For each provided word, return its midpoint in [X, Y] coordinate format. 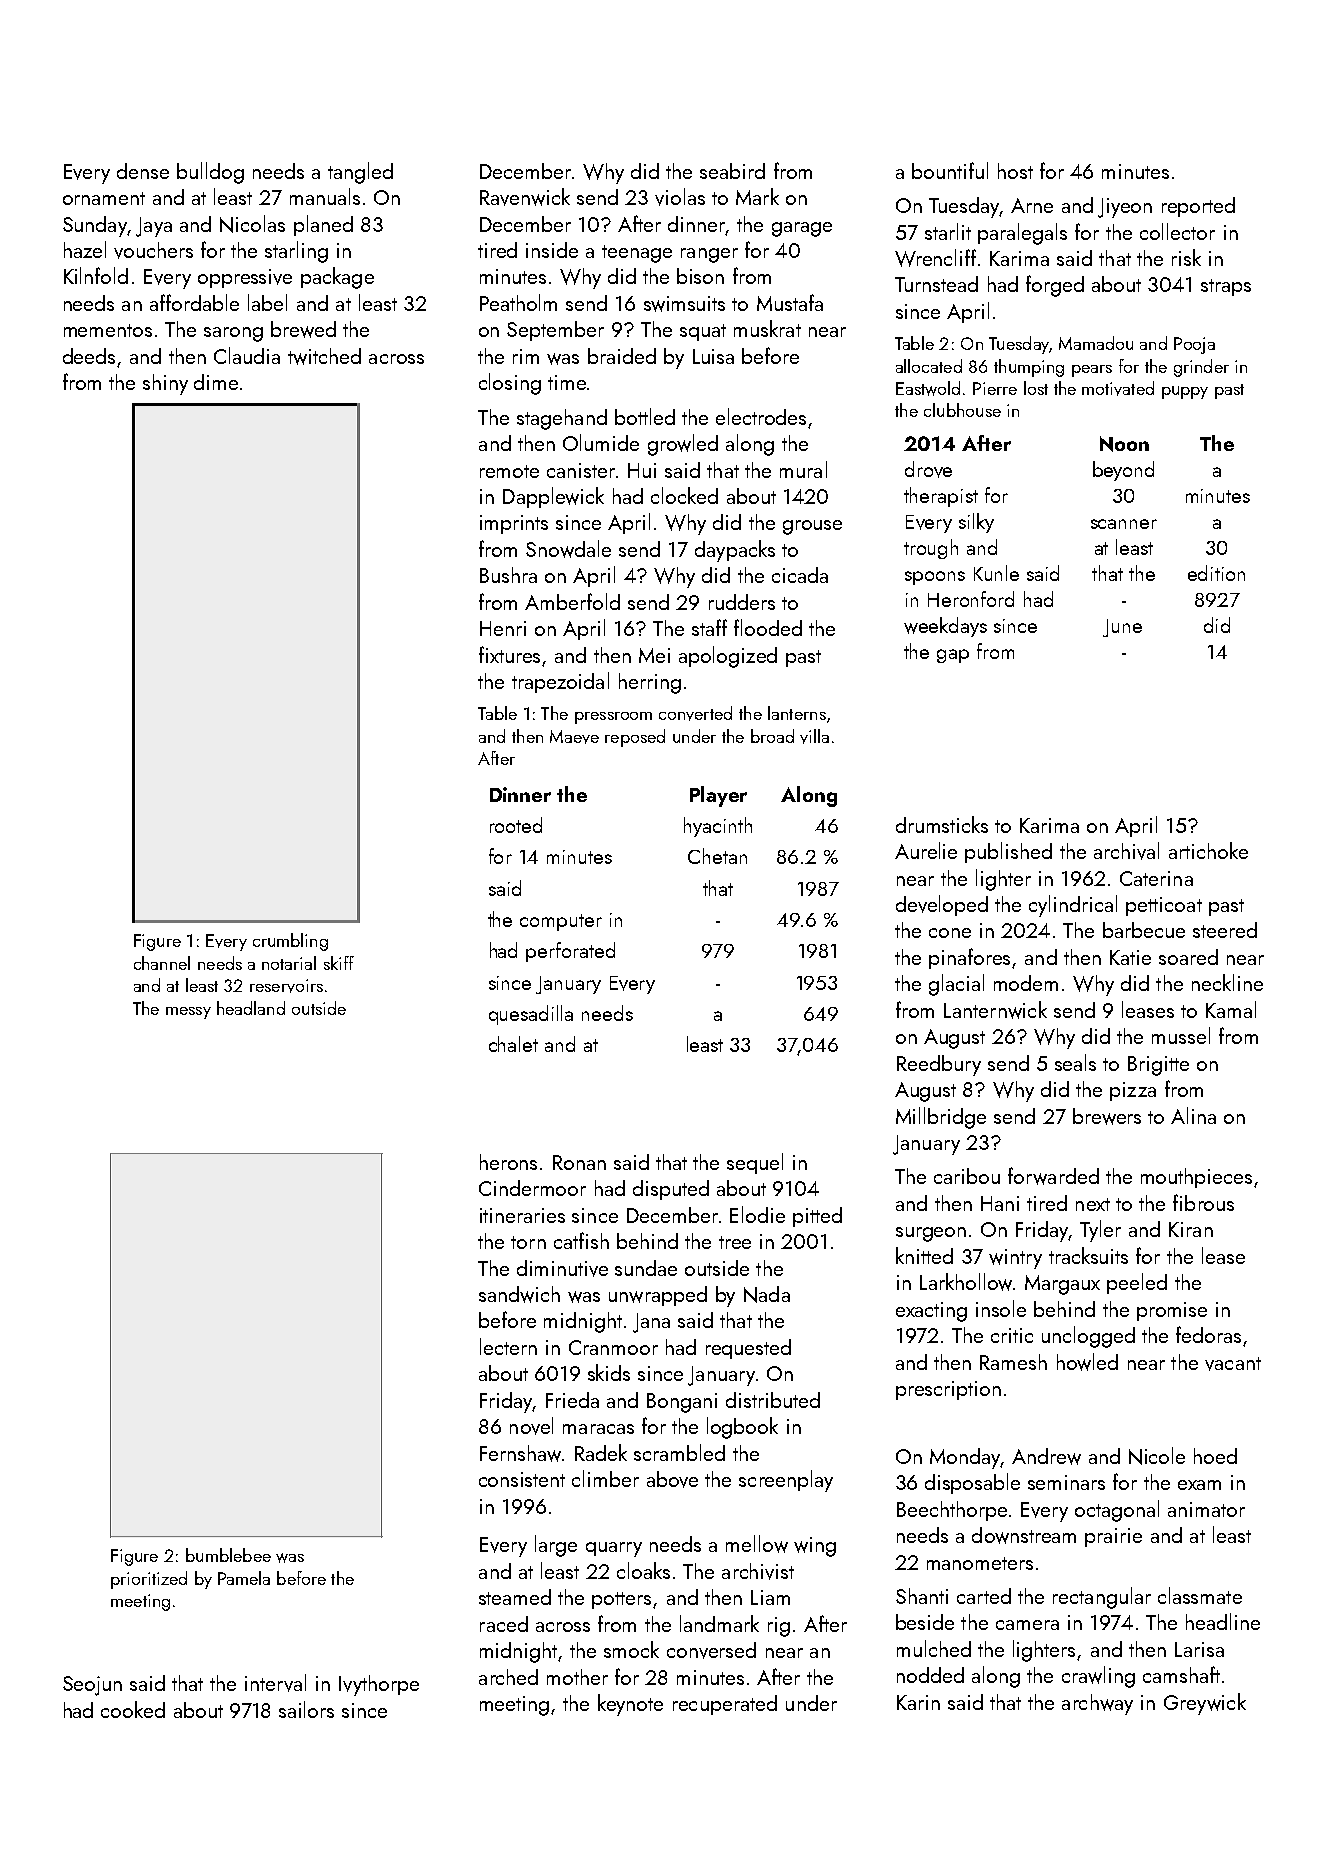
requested [748, 1349]
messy [188, 1013]
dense [143, 171]
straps [1226, 287]
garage [802, 229]
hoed [1215, 1456]
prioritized [149, 1580]
